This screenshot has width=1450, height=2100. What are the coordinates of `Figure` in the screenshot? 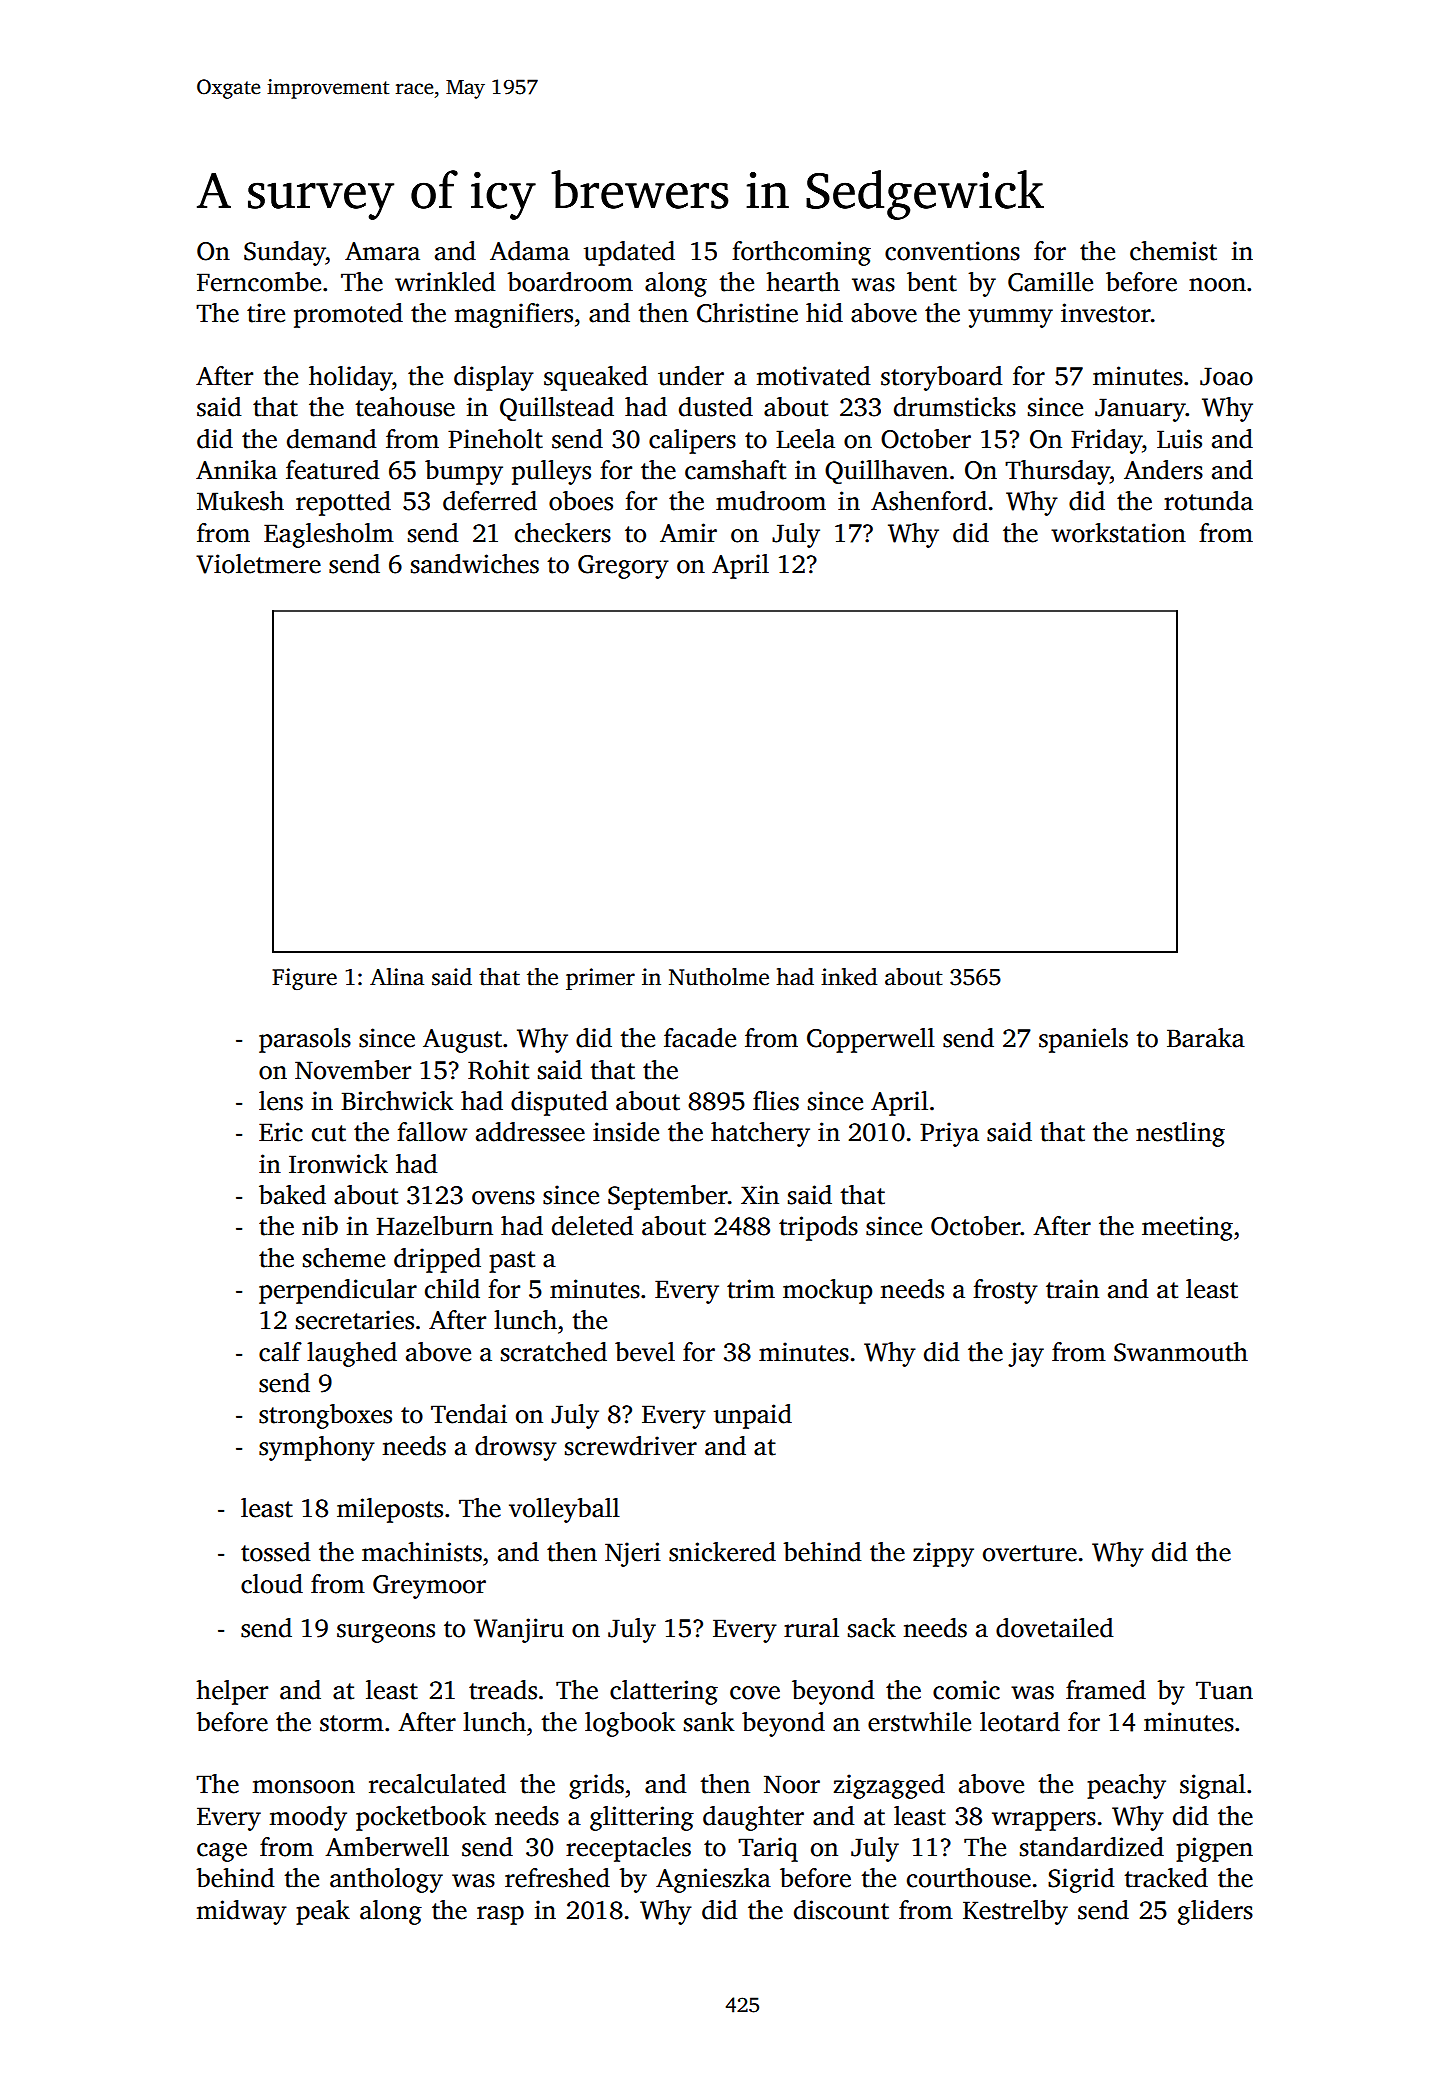 It's located at (304, 979).
